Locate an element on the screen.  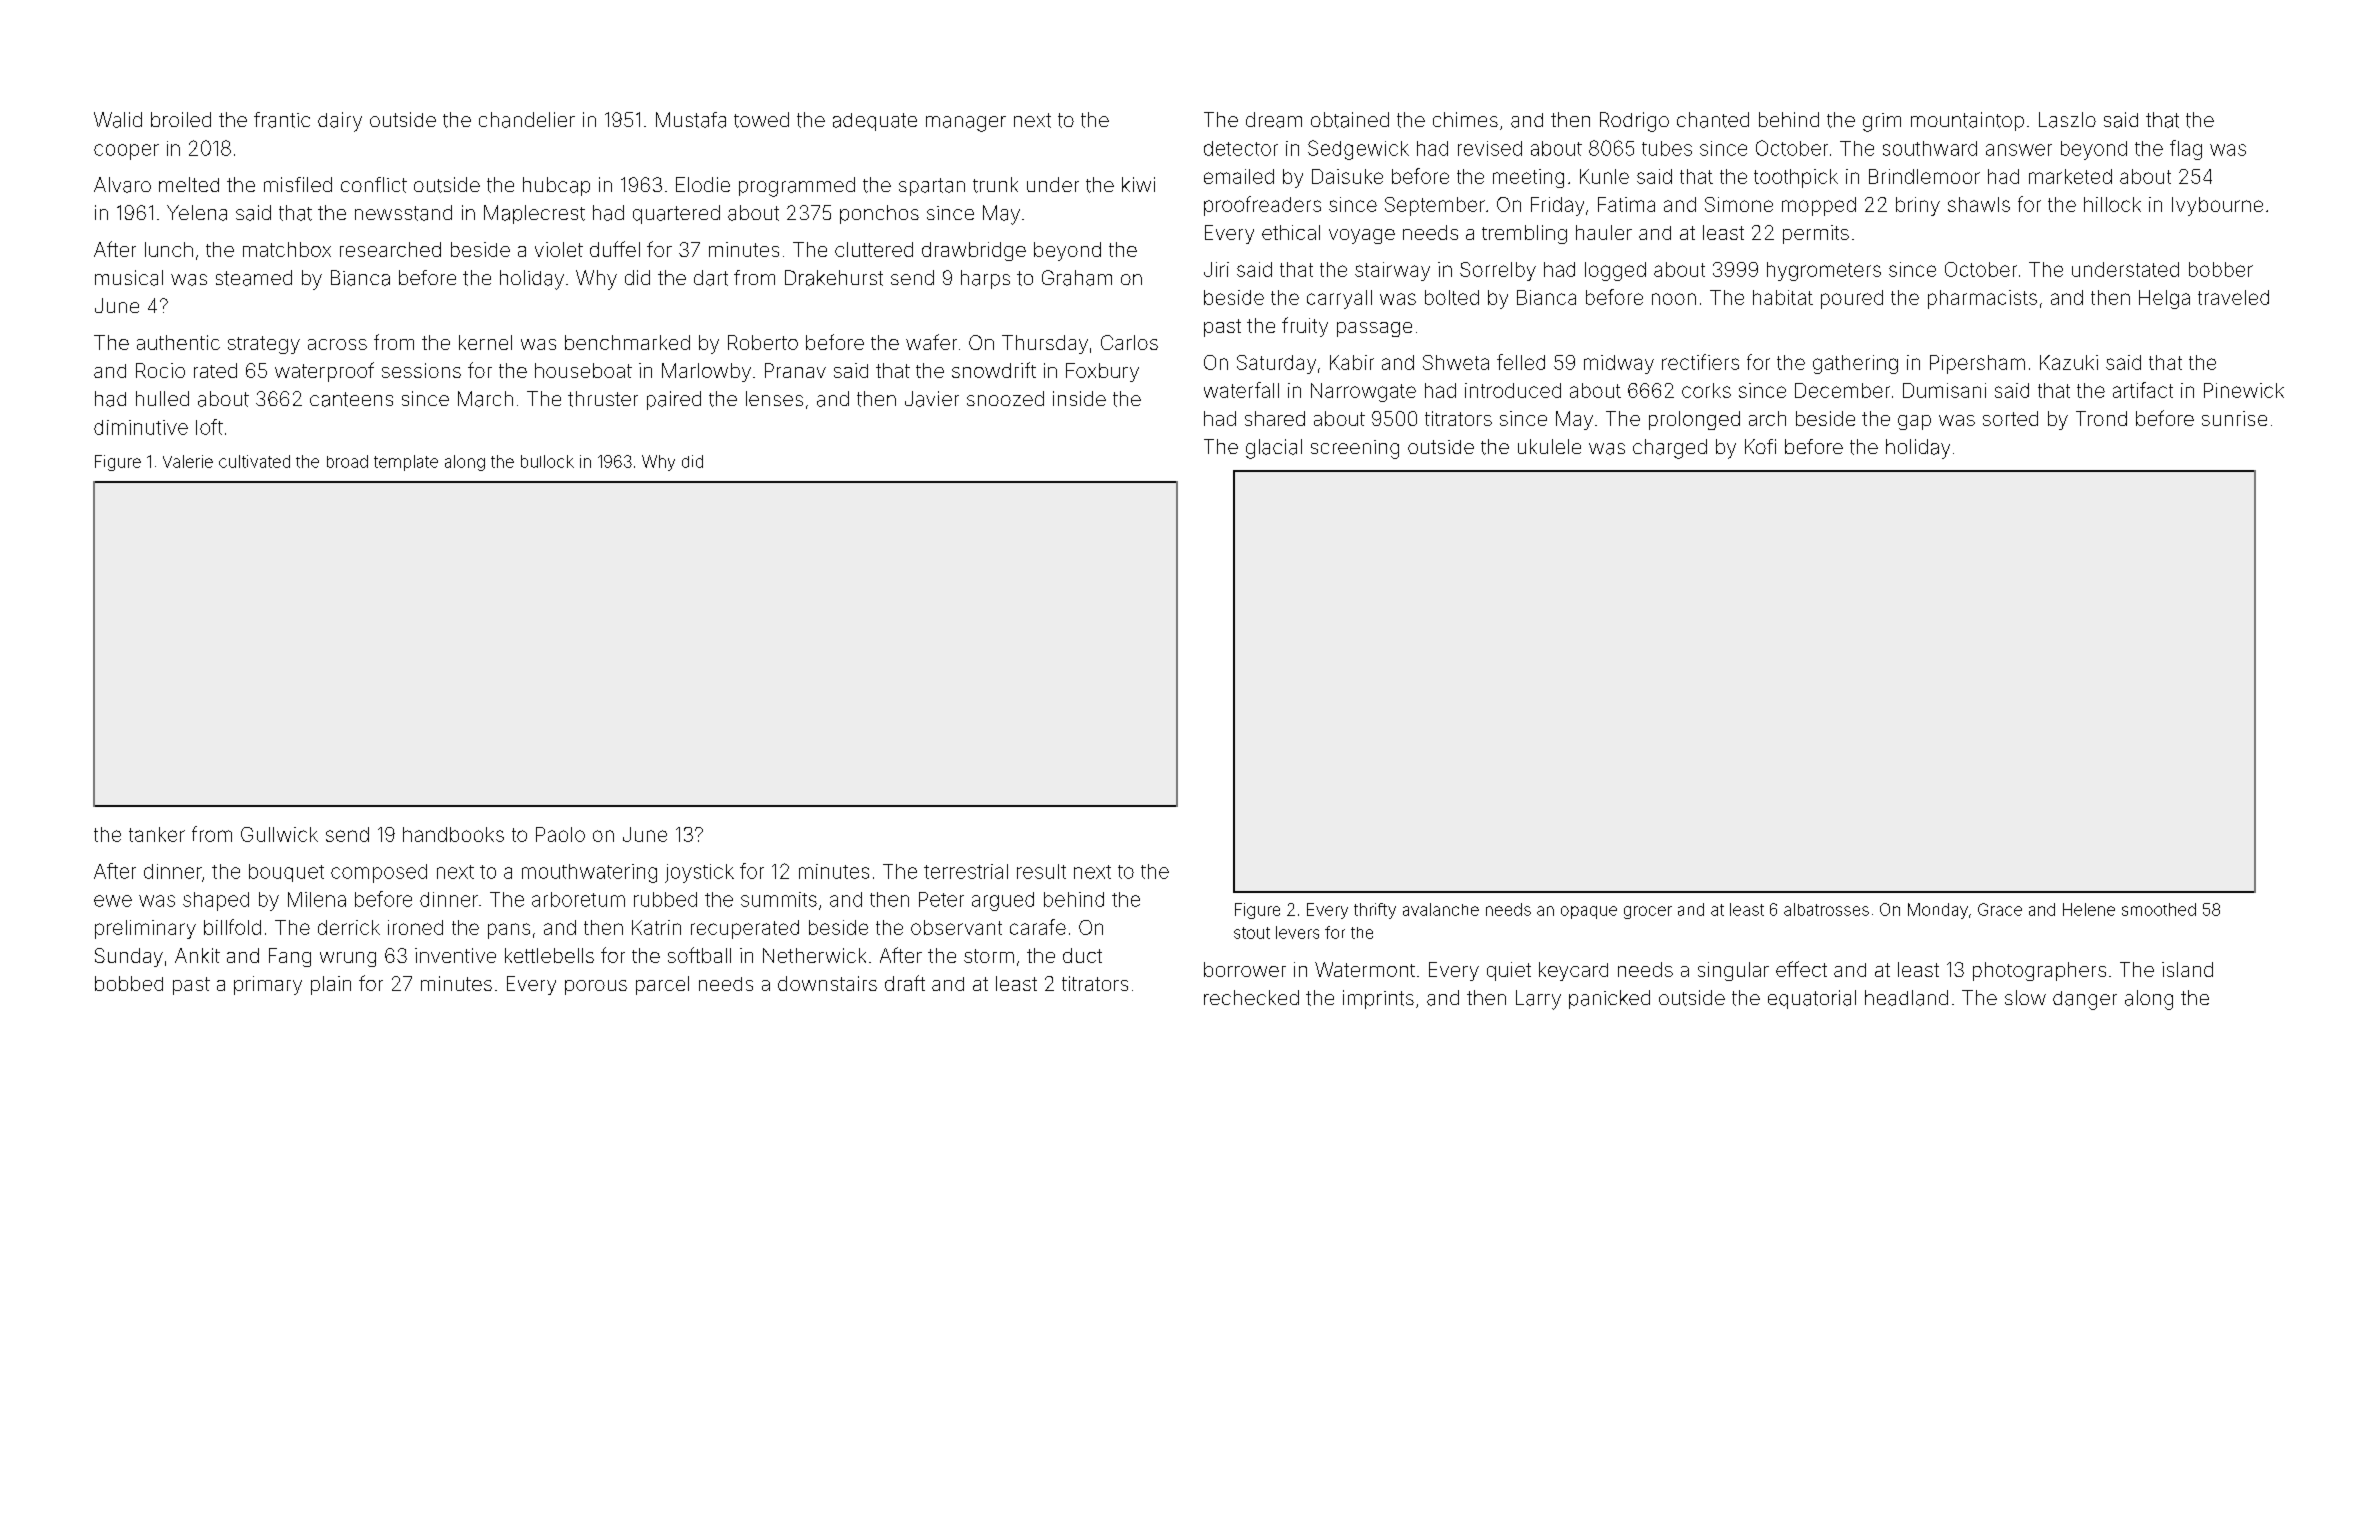
Helene is located at coordinates (2089, 909).
